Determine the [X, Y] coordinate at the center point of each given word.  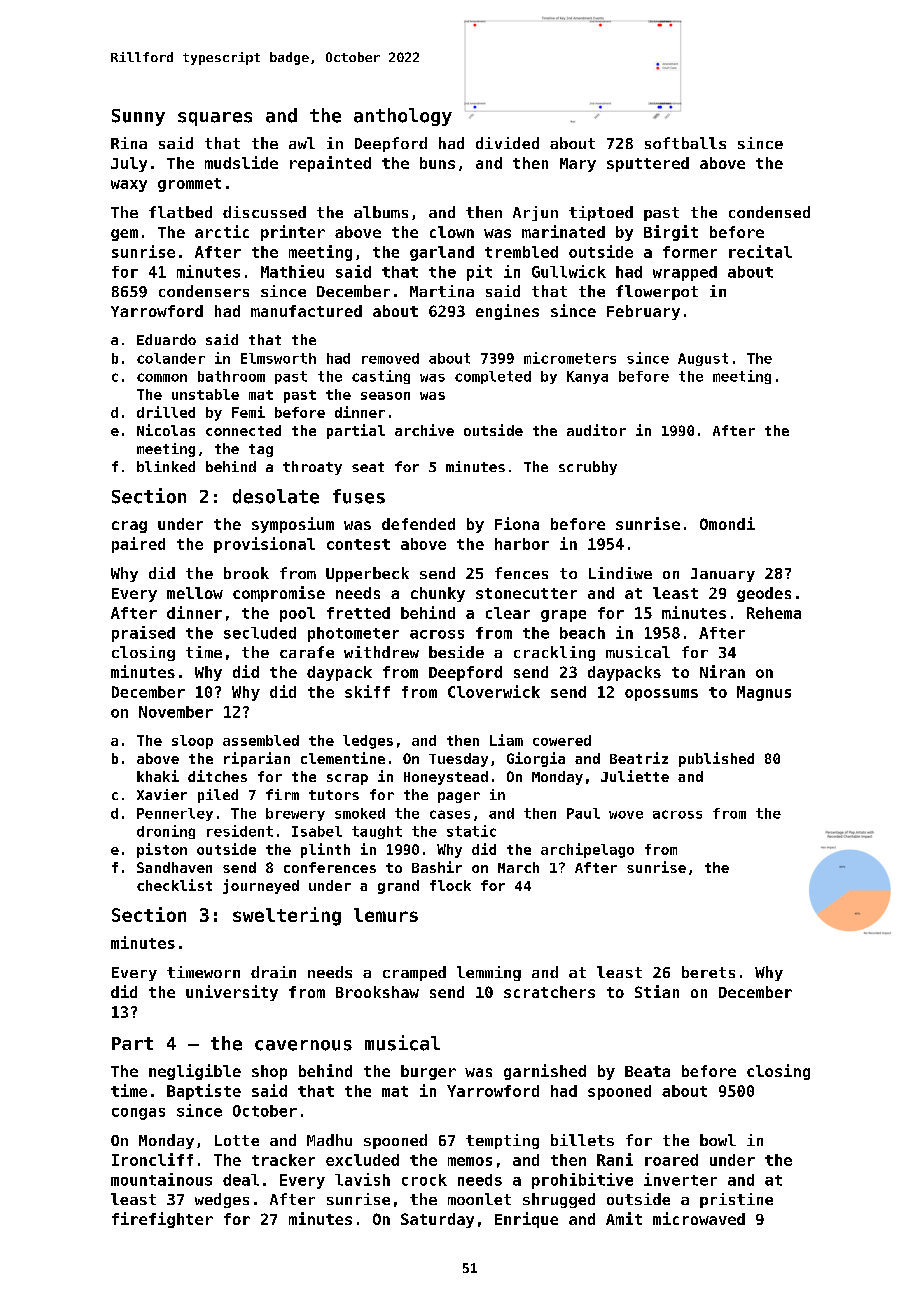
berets [708, 972]
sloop [192, 742]
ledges [368, 742]
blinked [166, 466]
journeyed [261, 886]
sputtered [648, 164]
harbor [522, 544]
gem [124, 235]
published [716, 759]
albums [381, 212]
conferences [330, 867]
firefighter [162, 1220]
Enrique [526, 1220]
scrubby [588, 468]
